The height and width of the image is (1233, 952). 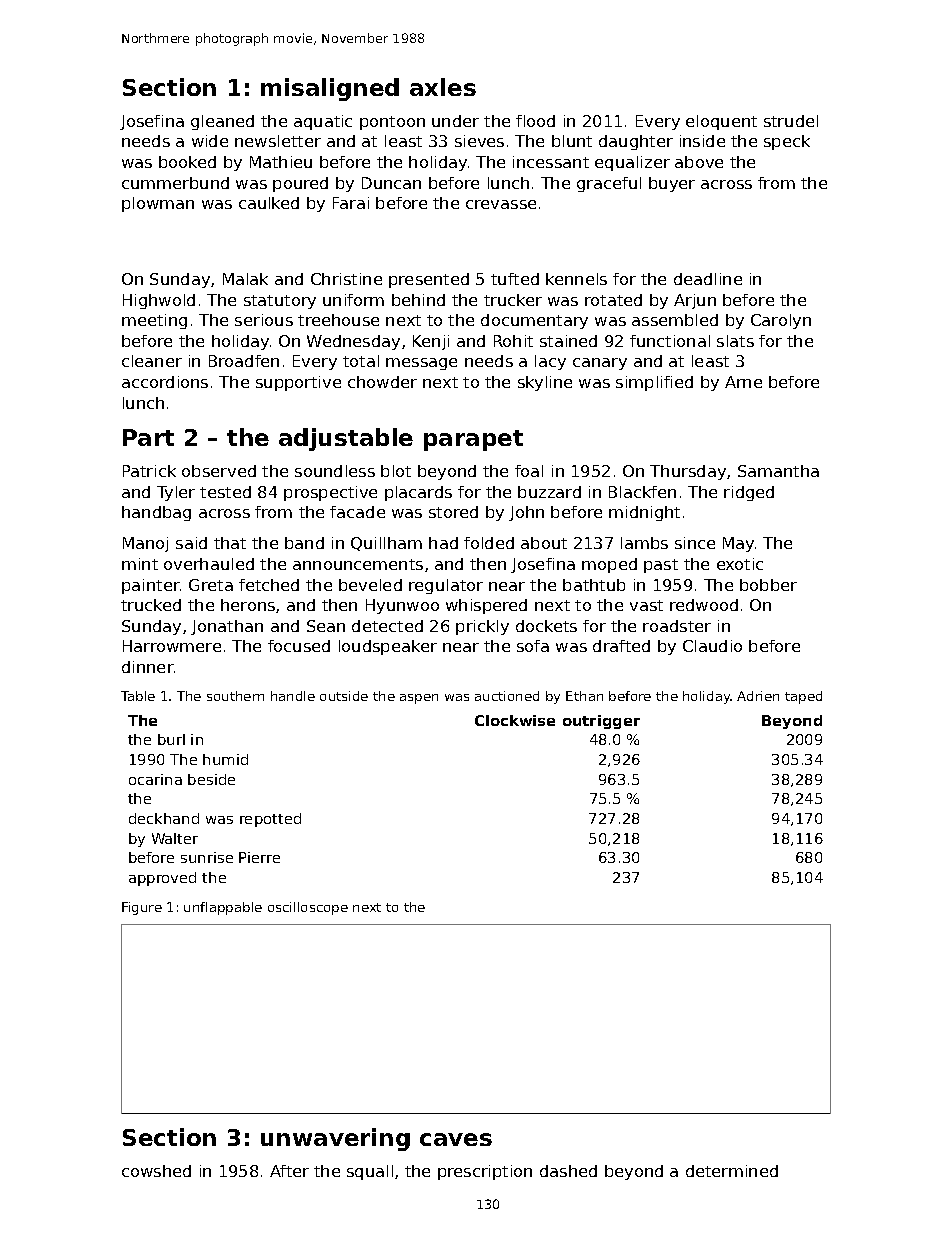 I want to click on cleaner, so click(x=152, y=361).
